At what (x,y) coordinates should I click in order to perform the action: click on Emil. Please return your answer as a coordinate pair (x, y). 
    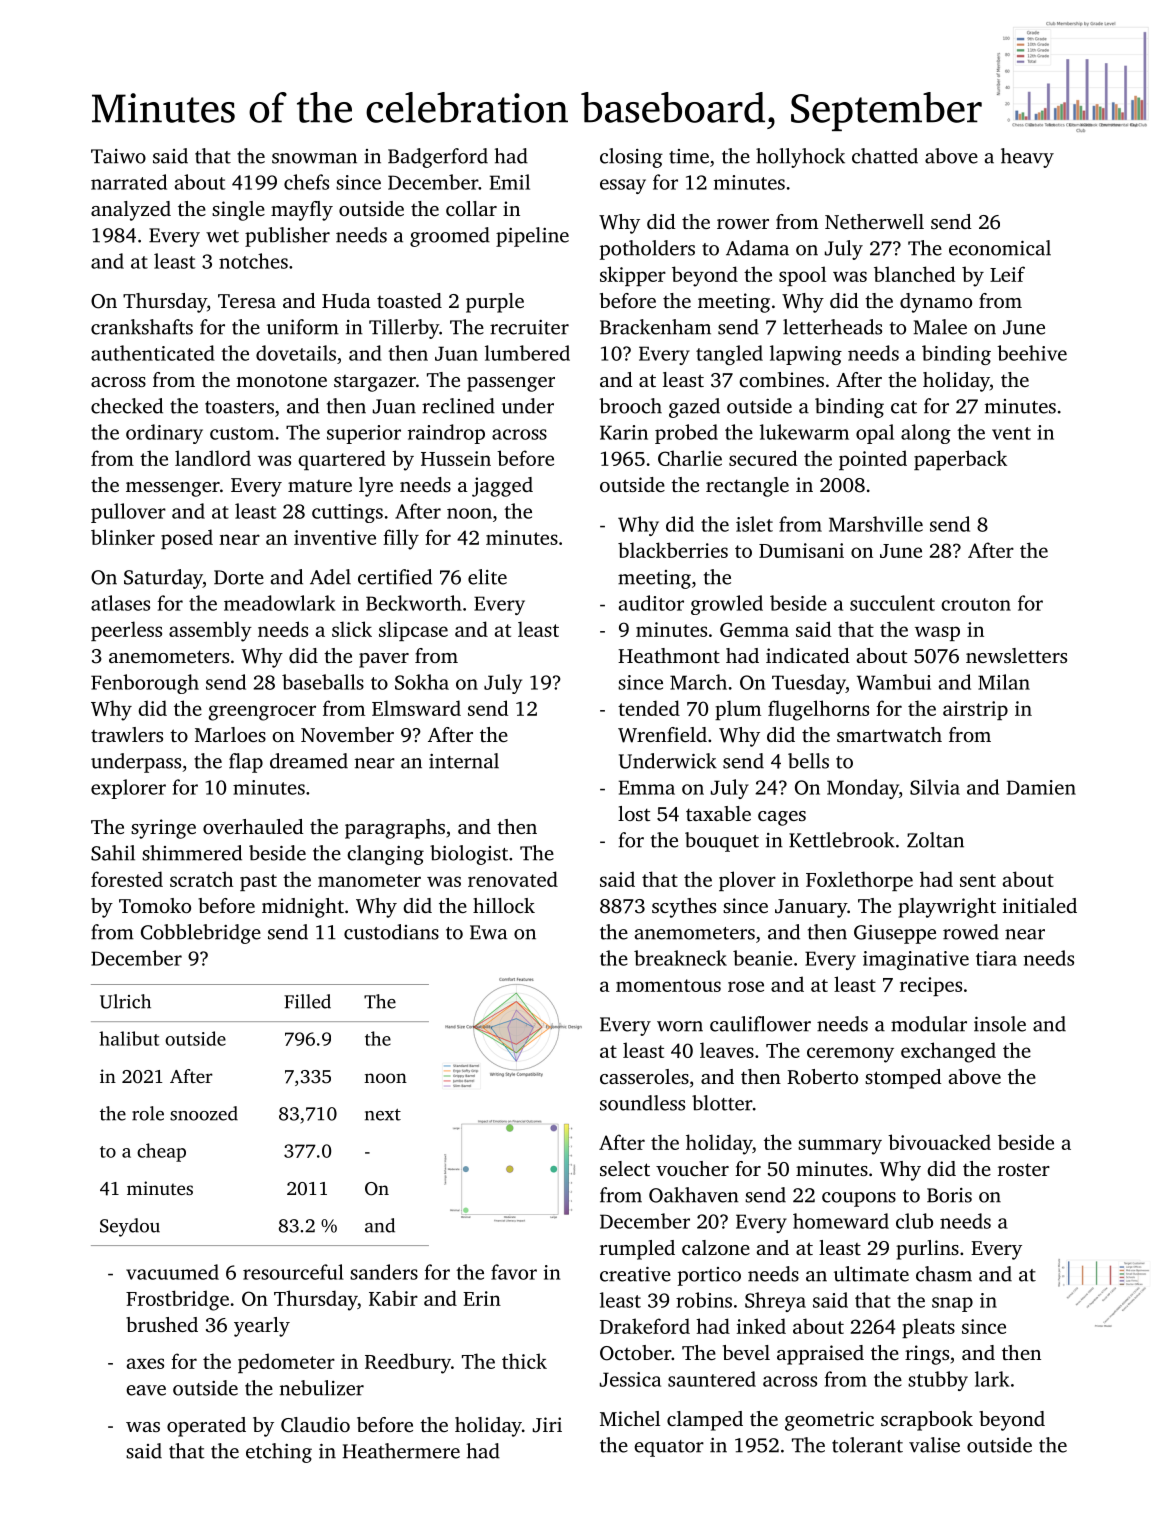
    Looking at the image, I should click on (510, 182).
